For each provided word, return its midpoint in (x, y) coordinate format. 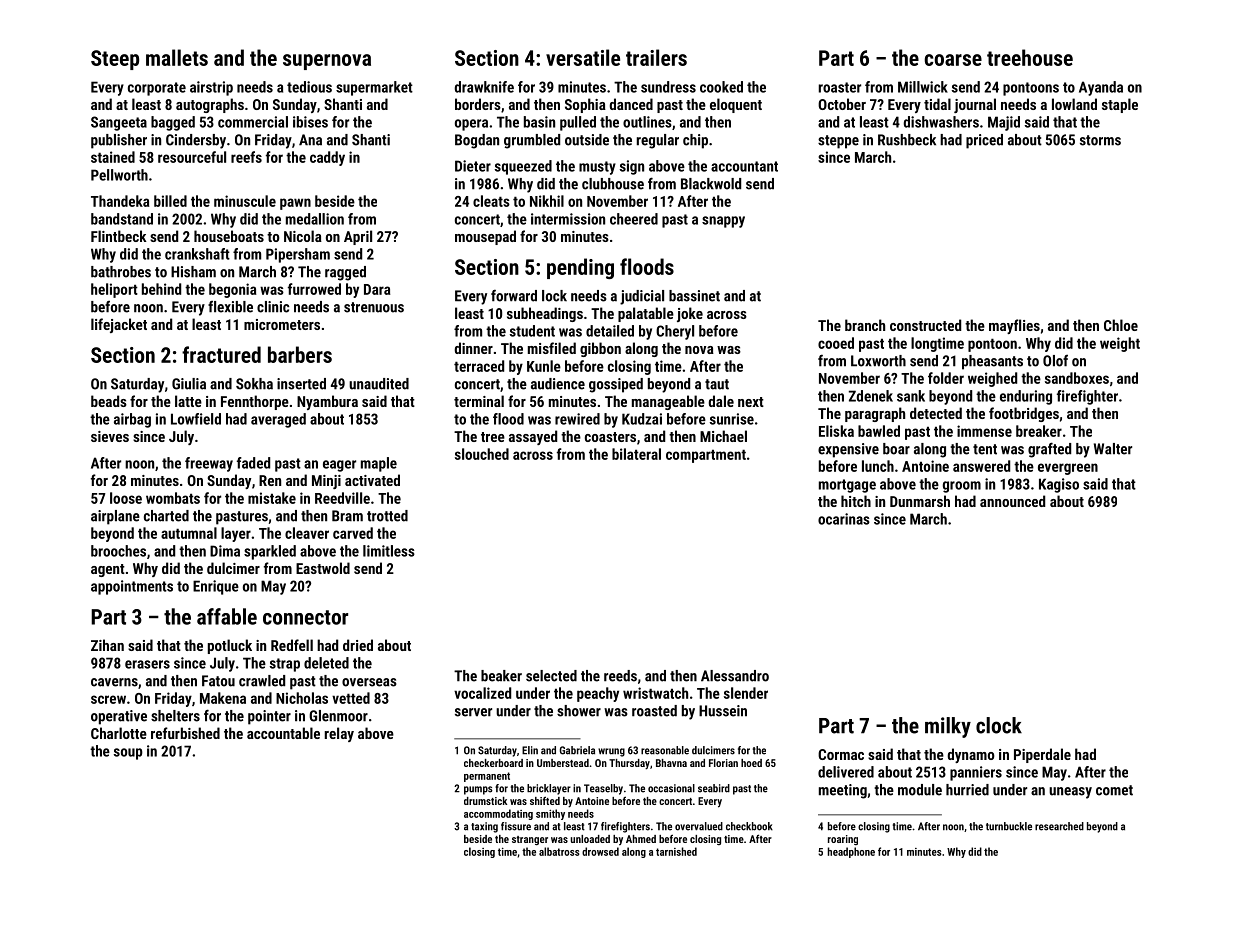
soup (128, 754)
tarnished (676, 851)
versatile (583, 57)
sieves (110, 436)
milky (948, 727)
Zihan (107, 645)
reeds (620, 676)
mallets (177, 57)
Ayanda (1101, 88)
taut (717, 384)
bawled (879, 431)
